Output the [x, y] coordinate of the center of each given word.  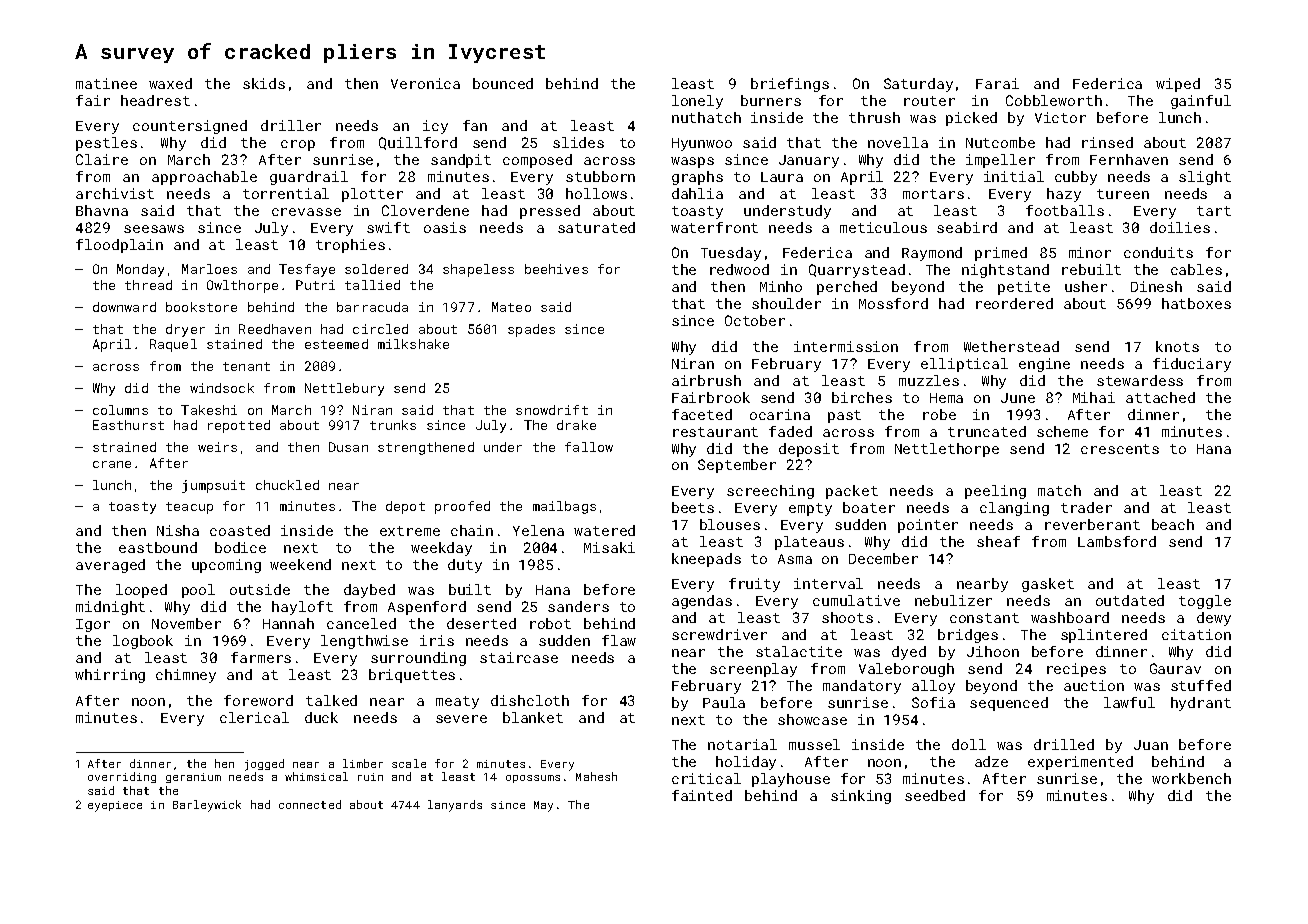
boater [869, 507]
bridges [968, 636]
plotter [372, 195]
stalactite [799, 651]
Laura [782, 177]
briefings [790, 85]
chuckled [287, 485]
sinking [861, 797]
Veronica [425, 83]
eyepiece [115, 806]
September [737, 466]
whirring [110, 676]
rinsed [1107, 142]
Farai [997, 83]
